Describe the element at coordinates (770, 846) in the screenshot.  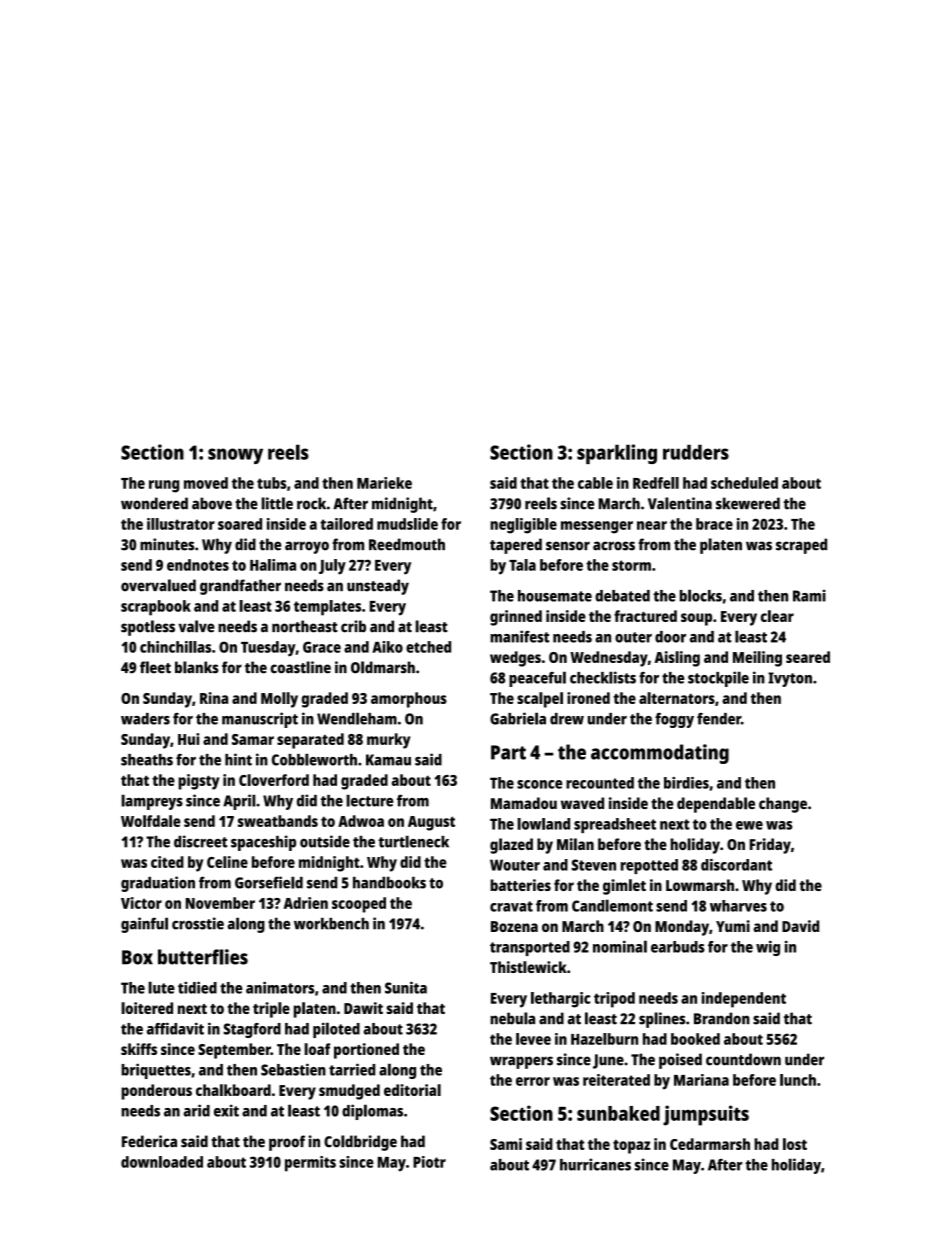
I see `Friday` at that location.
